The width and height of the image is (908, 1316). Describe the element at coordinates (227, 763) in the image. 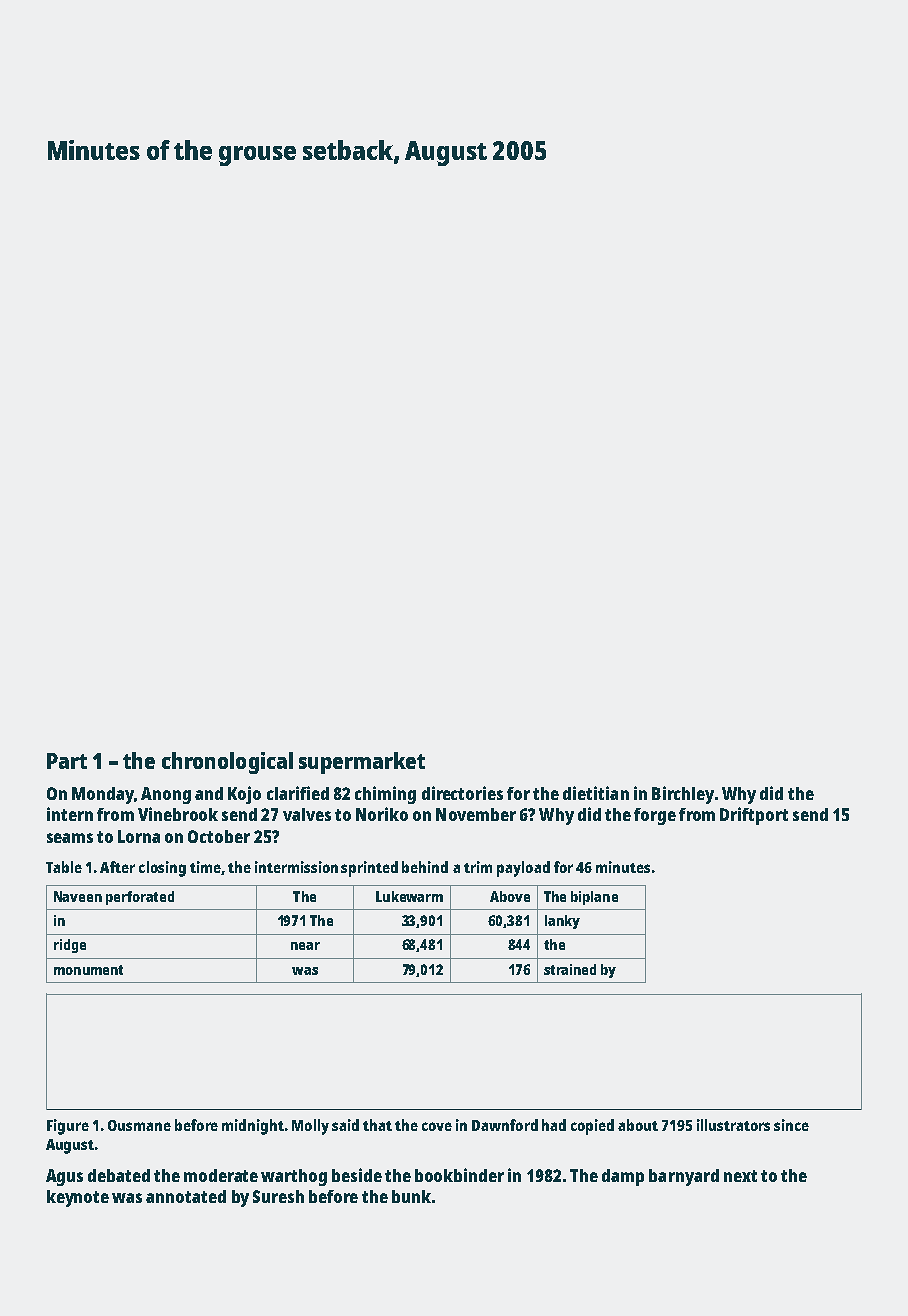

I see `chronological` at that location.
